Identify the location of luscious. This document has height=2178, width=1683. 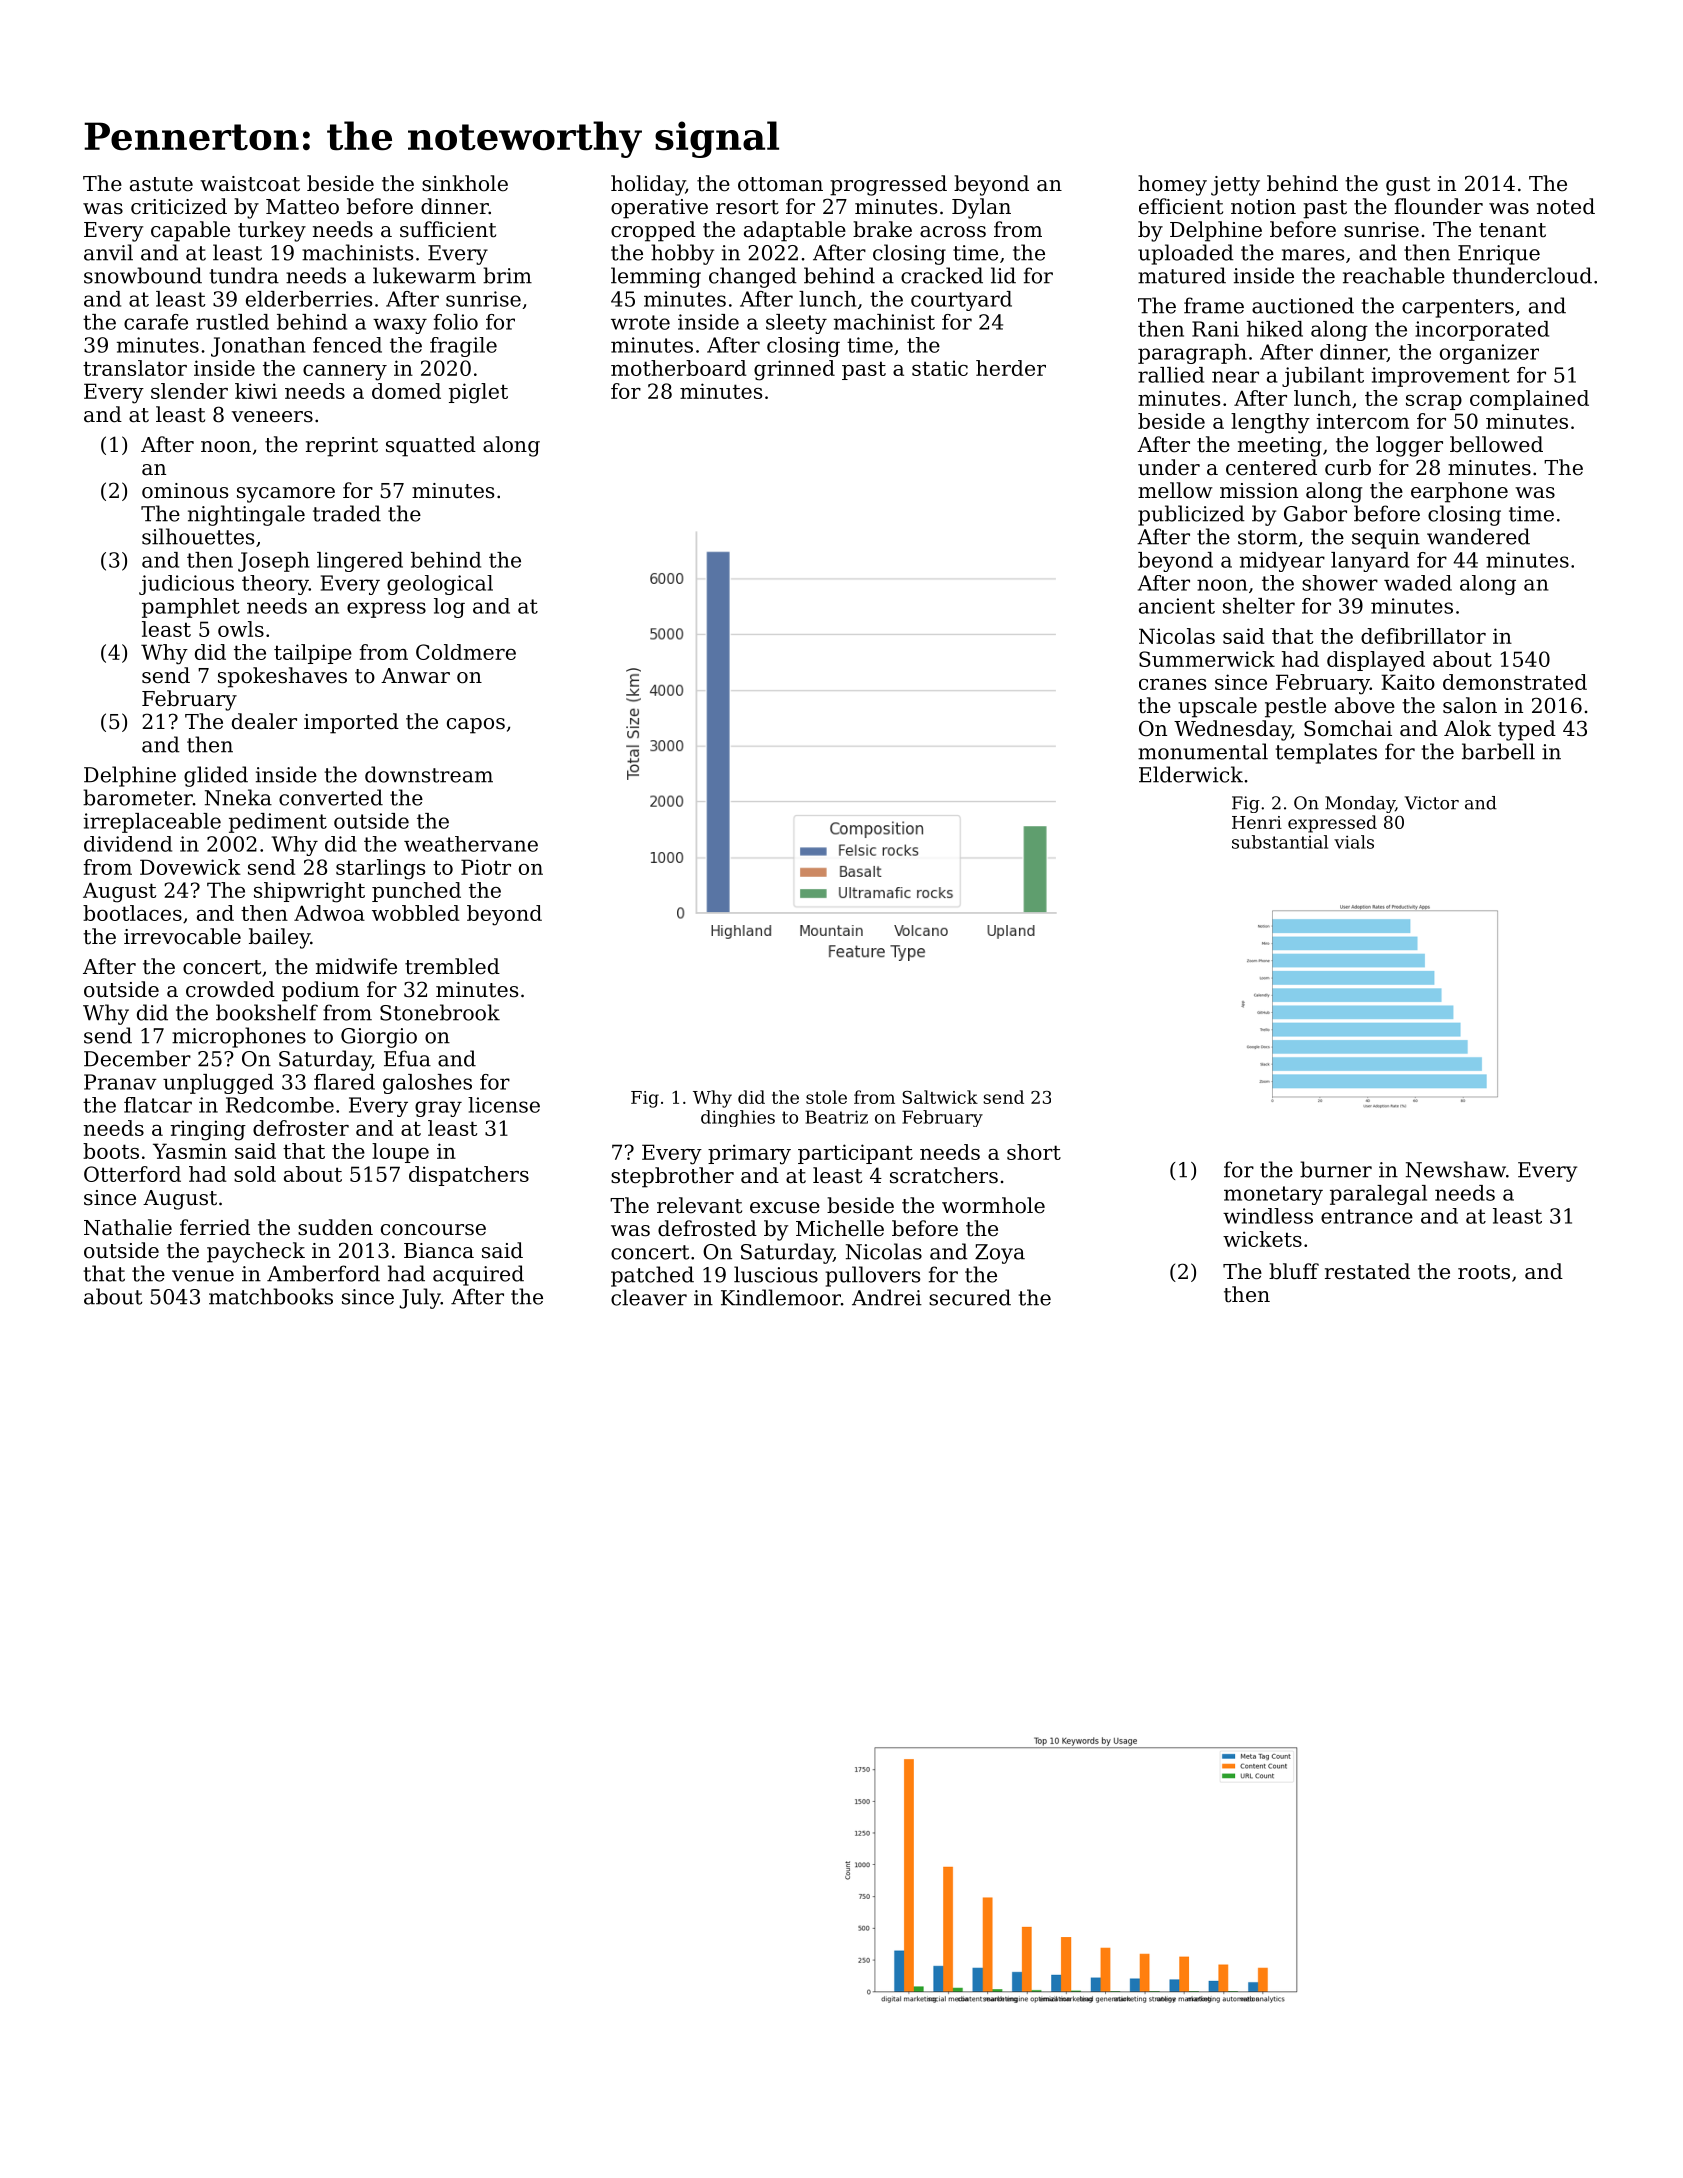
(776, 1274).
